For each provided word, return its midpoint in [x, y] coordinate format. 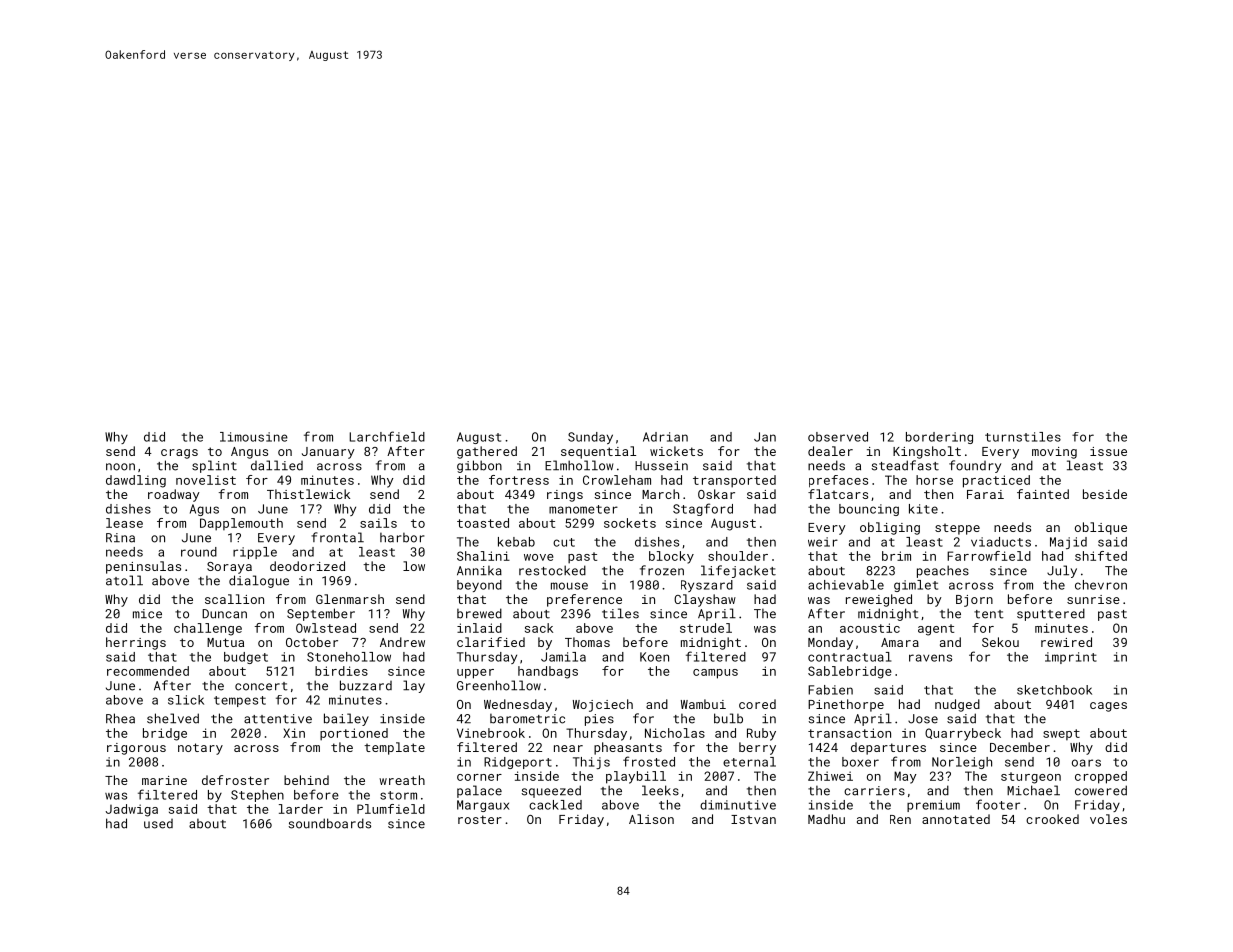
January [328, 453]
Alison [651, 819]
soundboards [329, 823]
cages [1108, 707]
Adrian [665, 437]
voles [1108, 819]
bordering [939, 438]
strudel [706, 628]
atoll [124, 580]
